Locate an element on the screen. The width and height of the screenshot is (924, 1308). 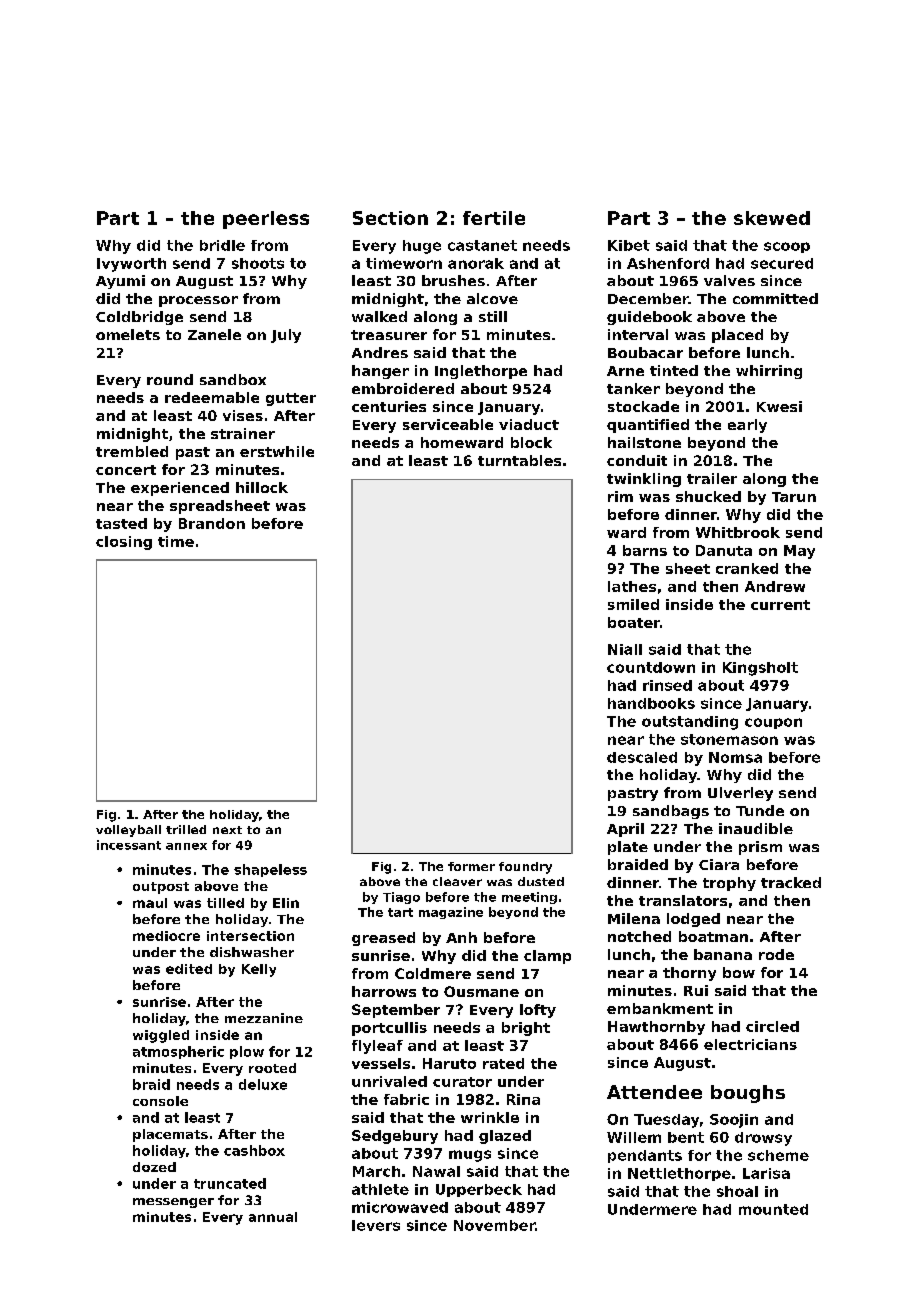
Ousmane is located at coordinates (481, 991).
